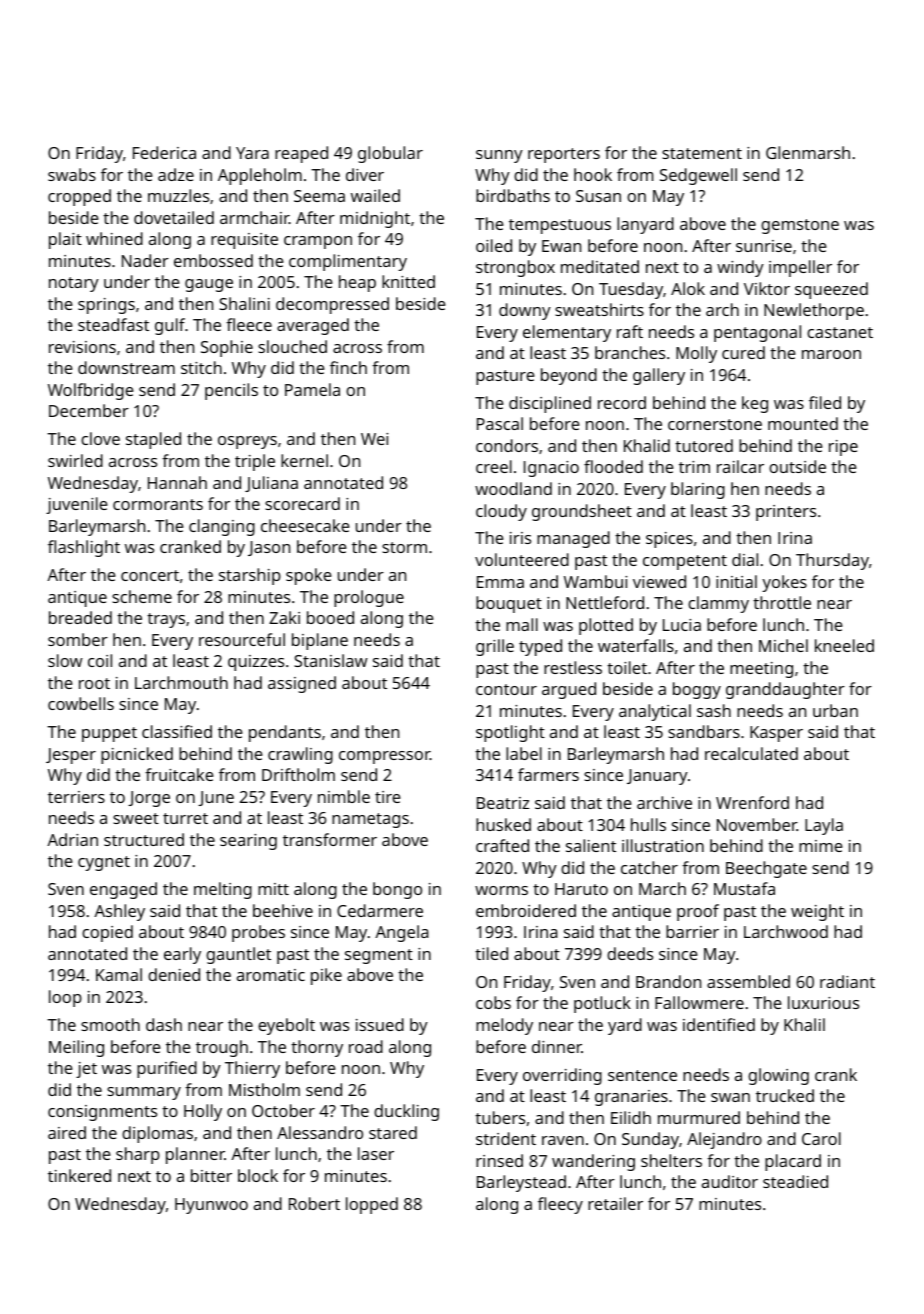 The height and width of the image is (1314, 924). Describe the element at coordinates (273, 889) in the image. I see `mitt` at that location.
